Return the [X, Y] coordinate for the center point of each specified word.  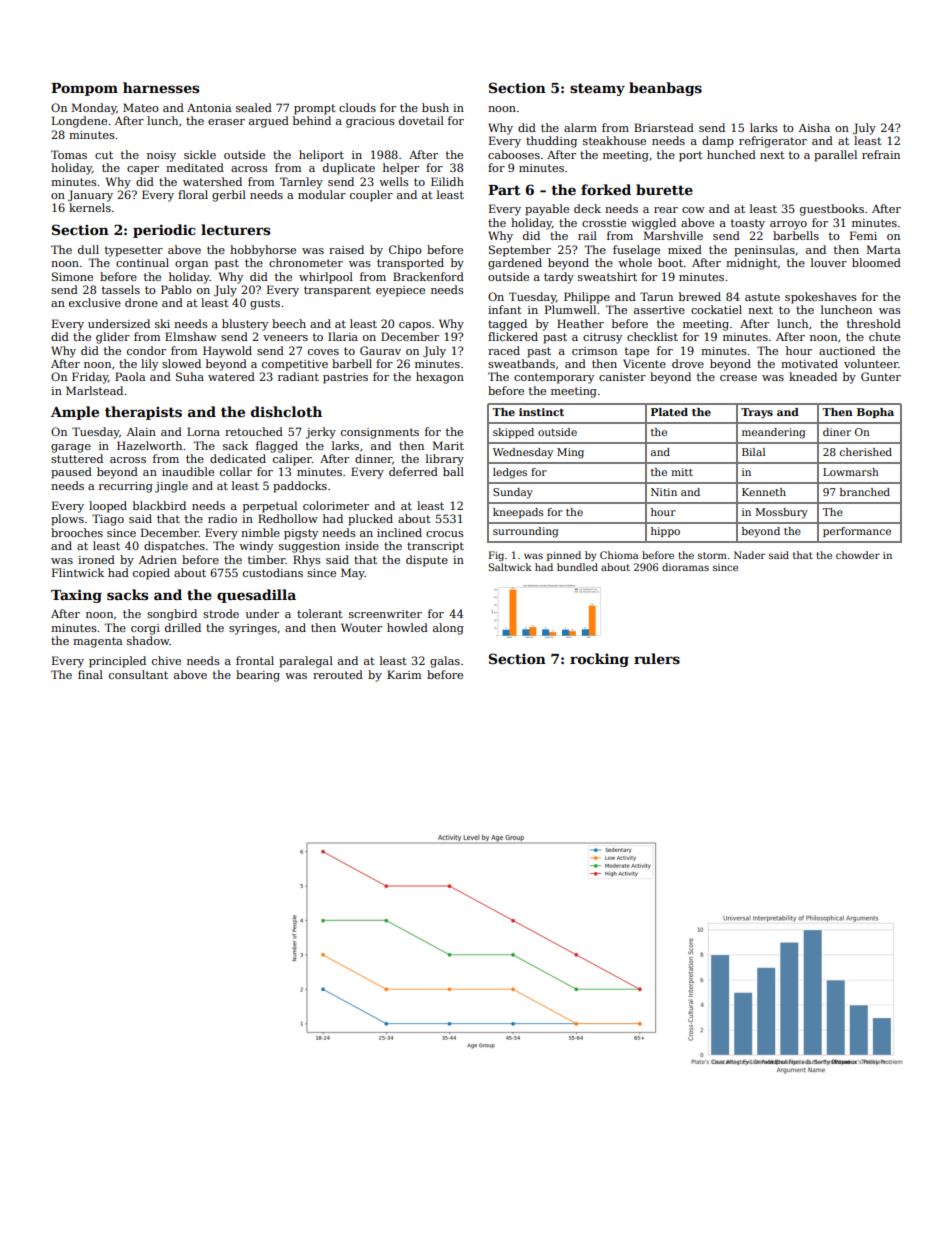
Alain [141, 431]
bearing [258, 676]
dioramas [685, 567]
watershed [212, 181]
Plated [669, 412]
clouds [357, 107]
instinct [541, 412]
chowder [858, 555]
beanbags [665, 89]
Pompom [84, 89]
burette [664, 189]
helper [401, 169]
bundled [577, 567]
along [448, 629]
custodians [273, 572]
